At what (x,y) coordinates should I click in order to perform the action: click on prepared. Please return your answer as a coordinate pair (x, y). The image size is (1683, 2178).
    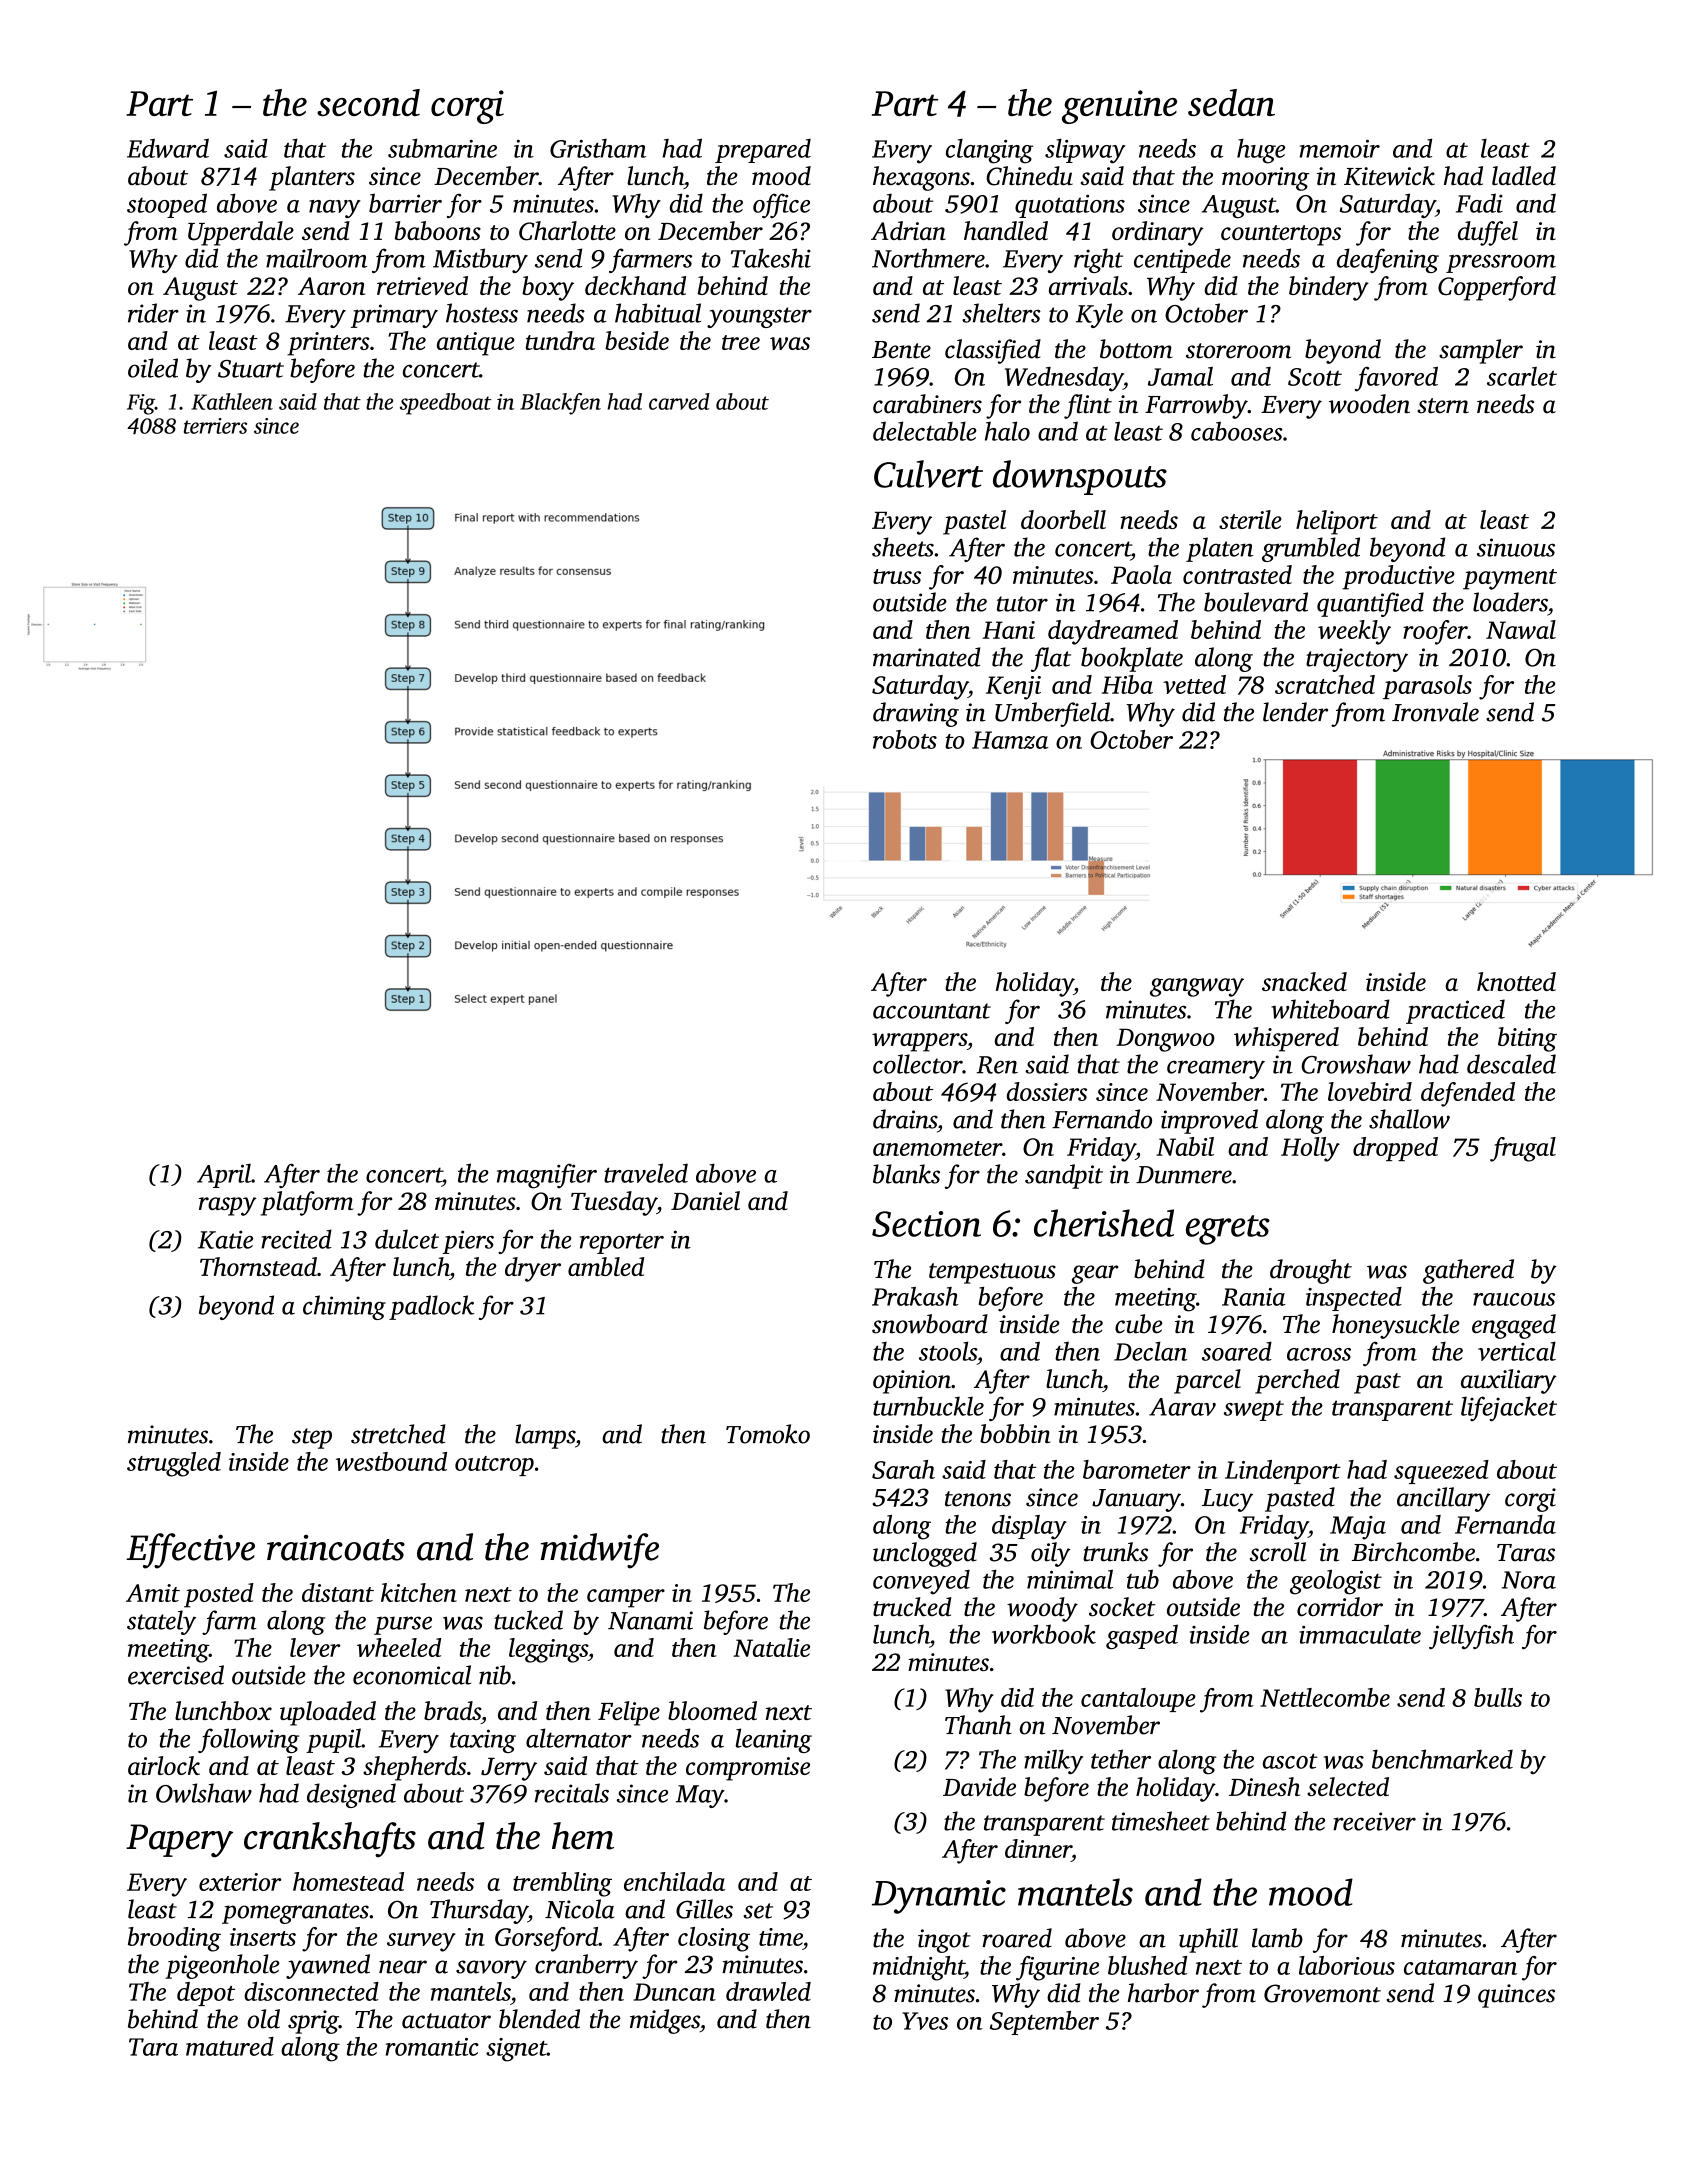
    Looking at the image, I should click on (763, 151).
